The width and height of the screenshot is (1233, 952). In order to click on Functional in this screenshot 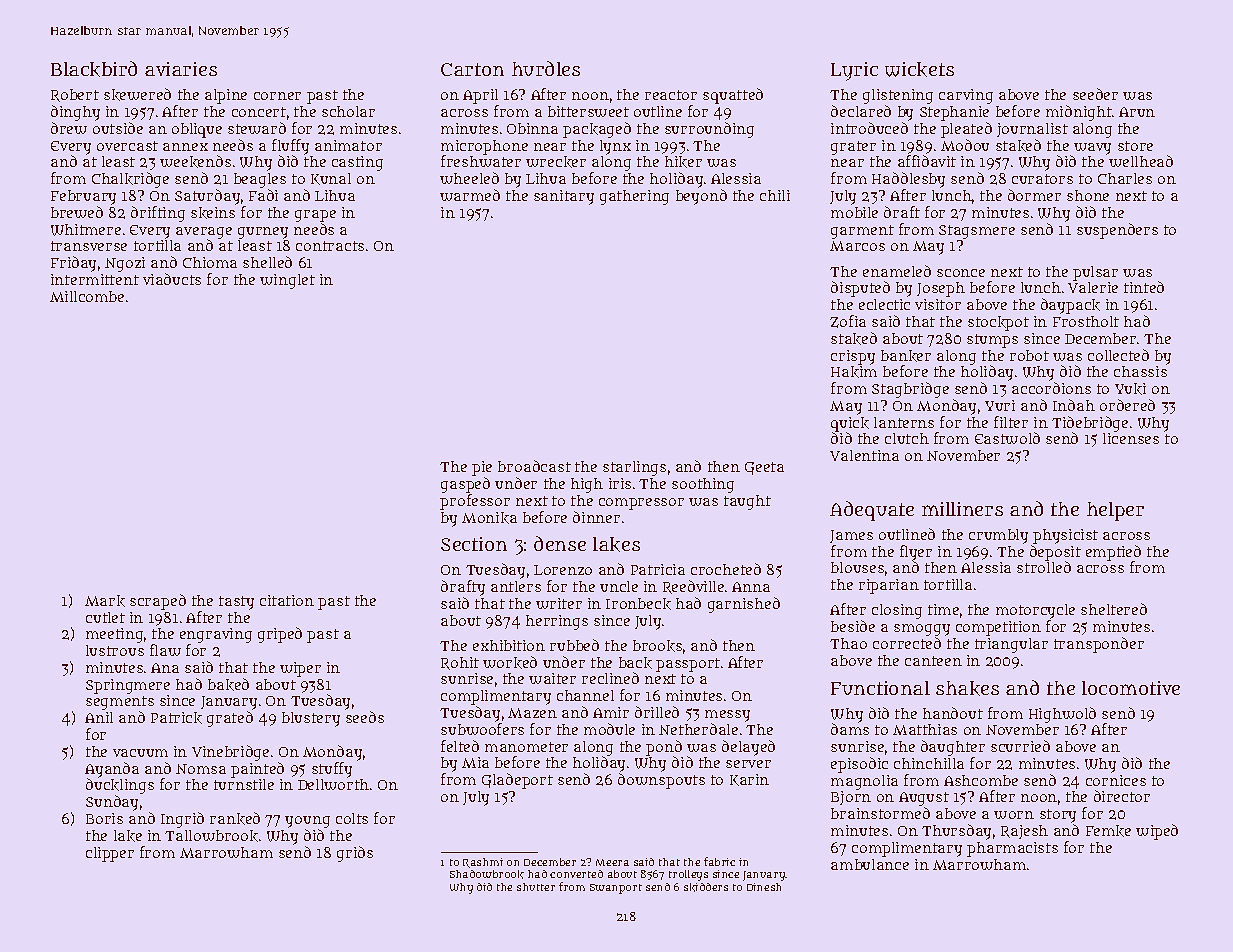, I will do `click(880, 688)`.
